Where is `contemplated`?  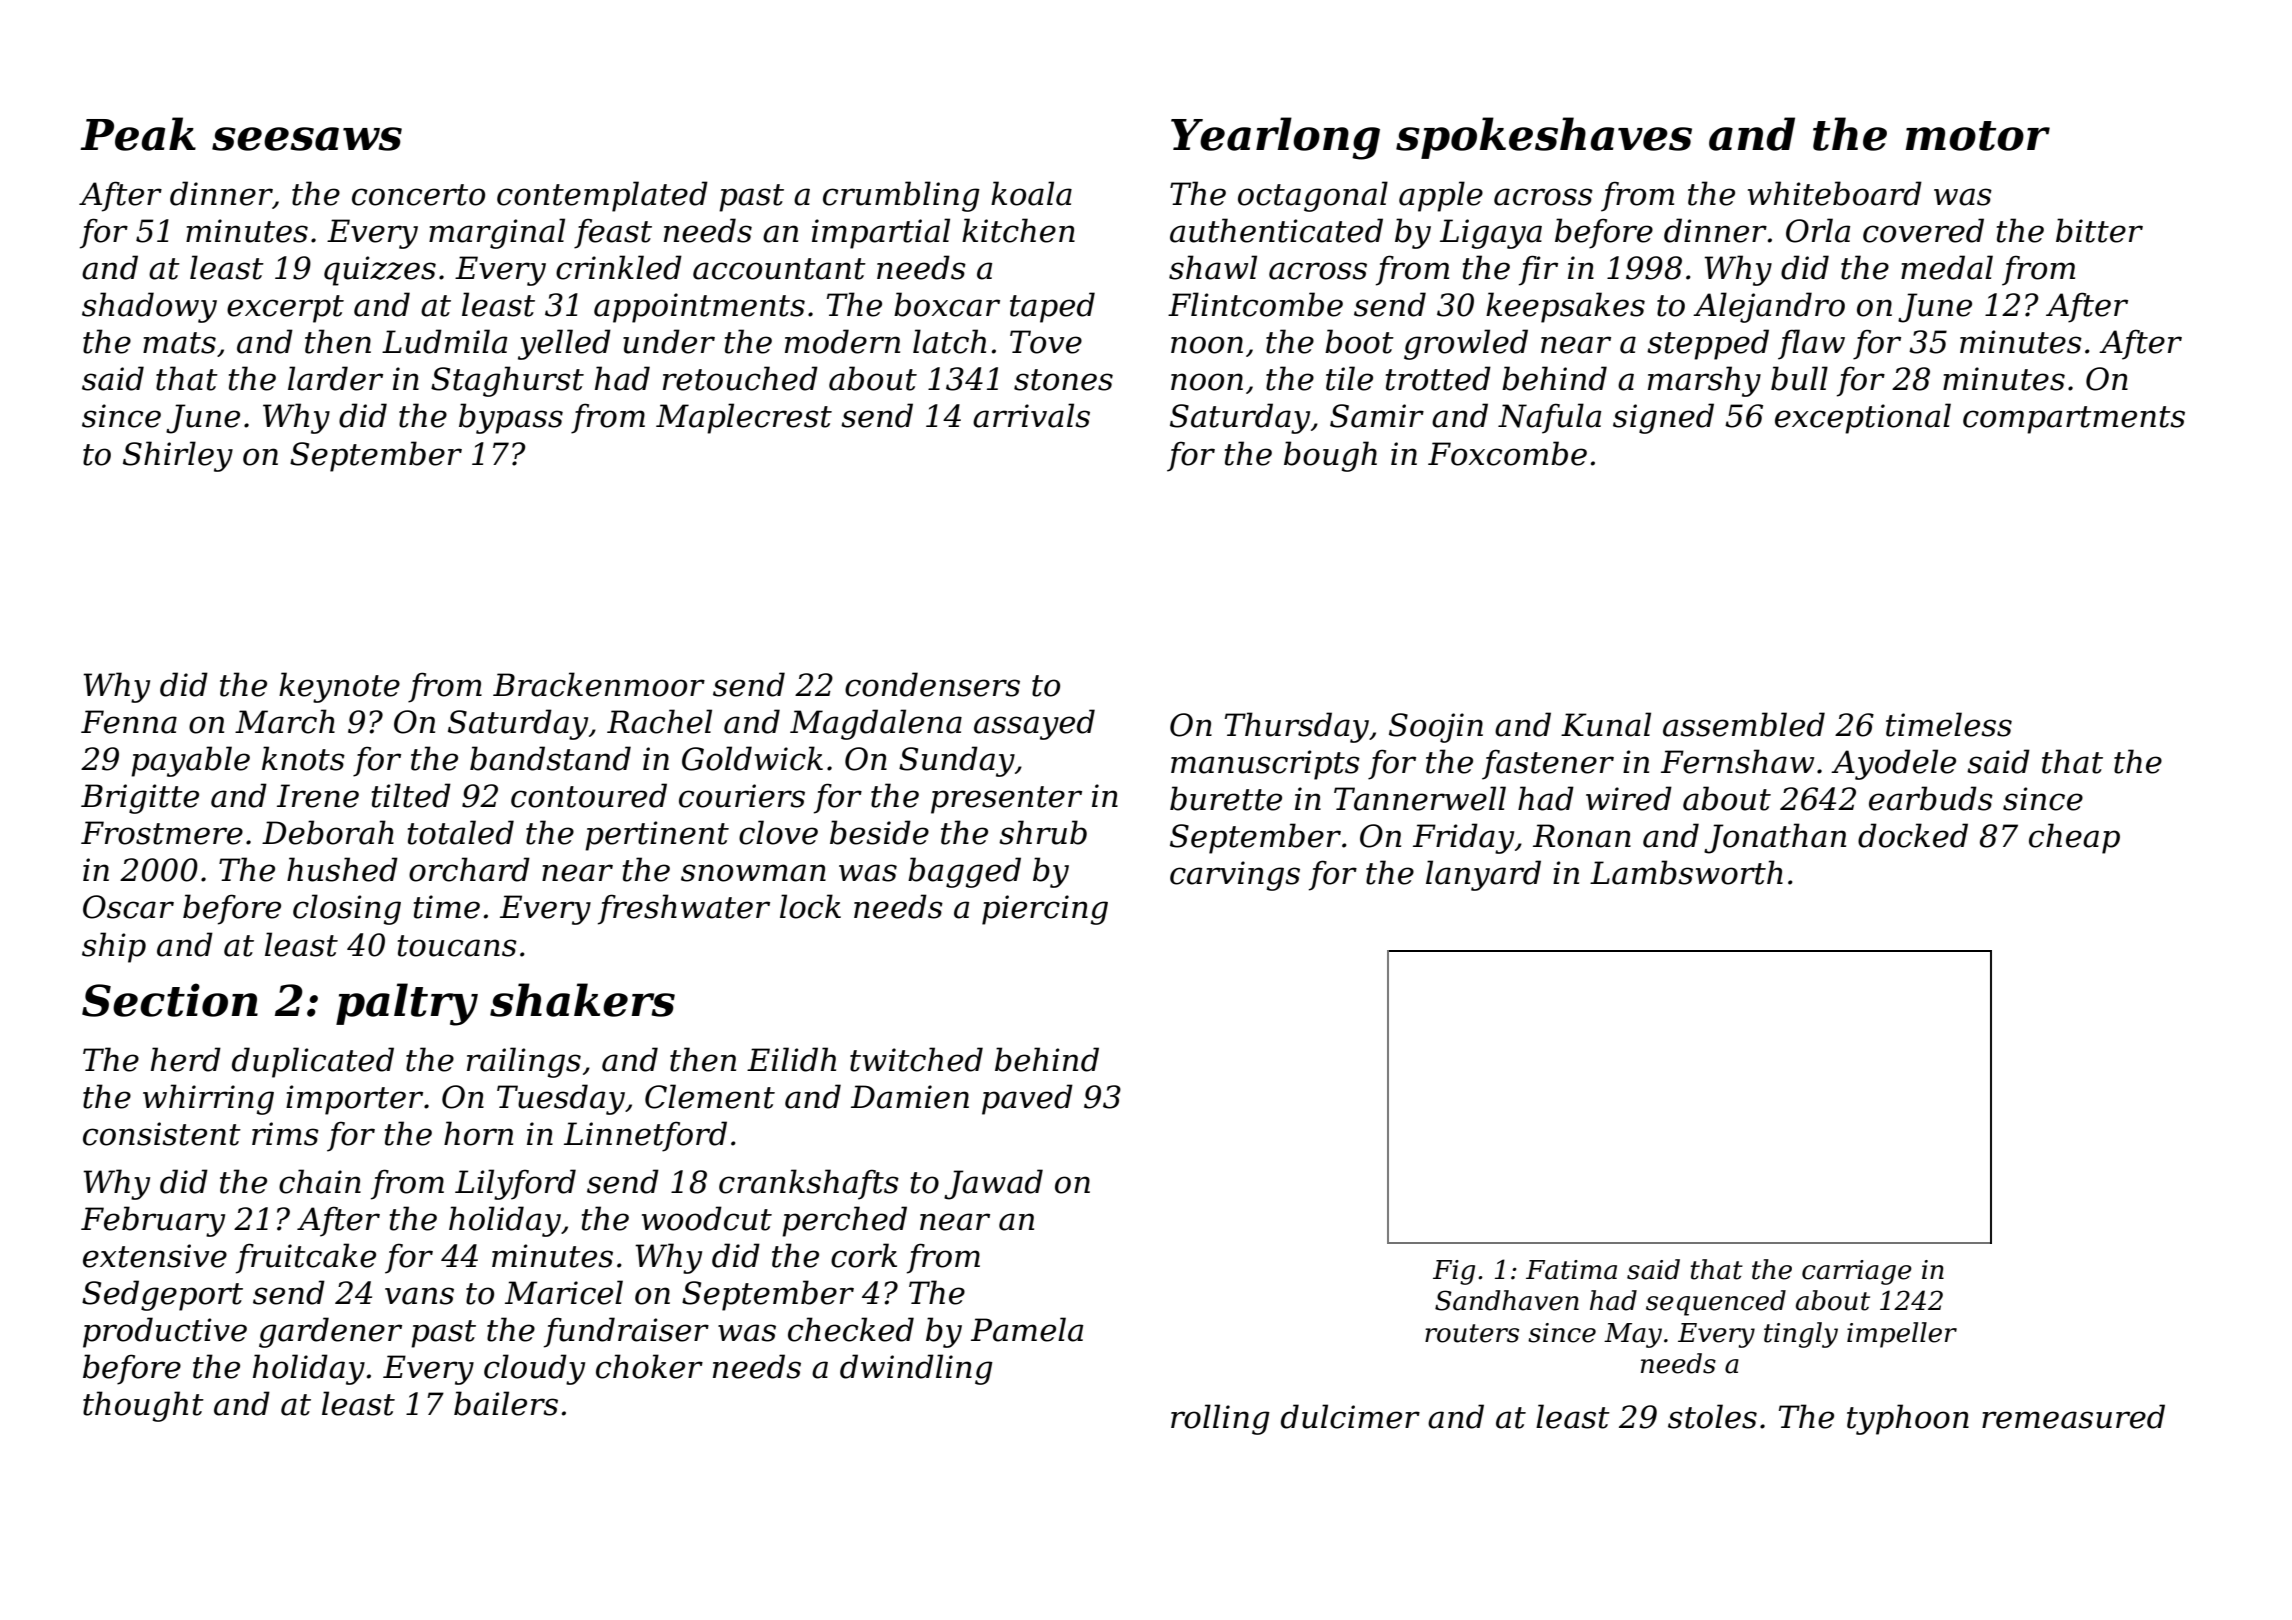 contemplated is located at coordinates (602, 196).
